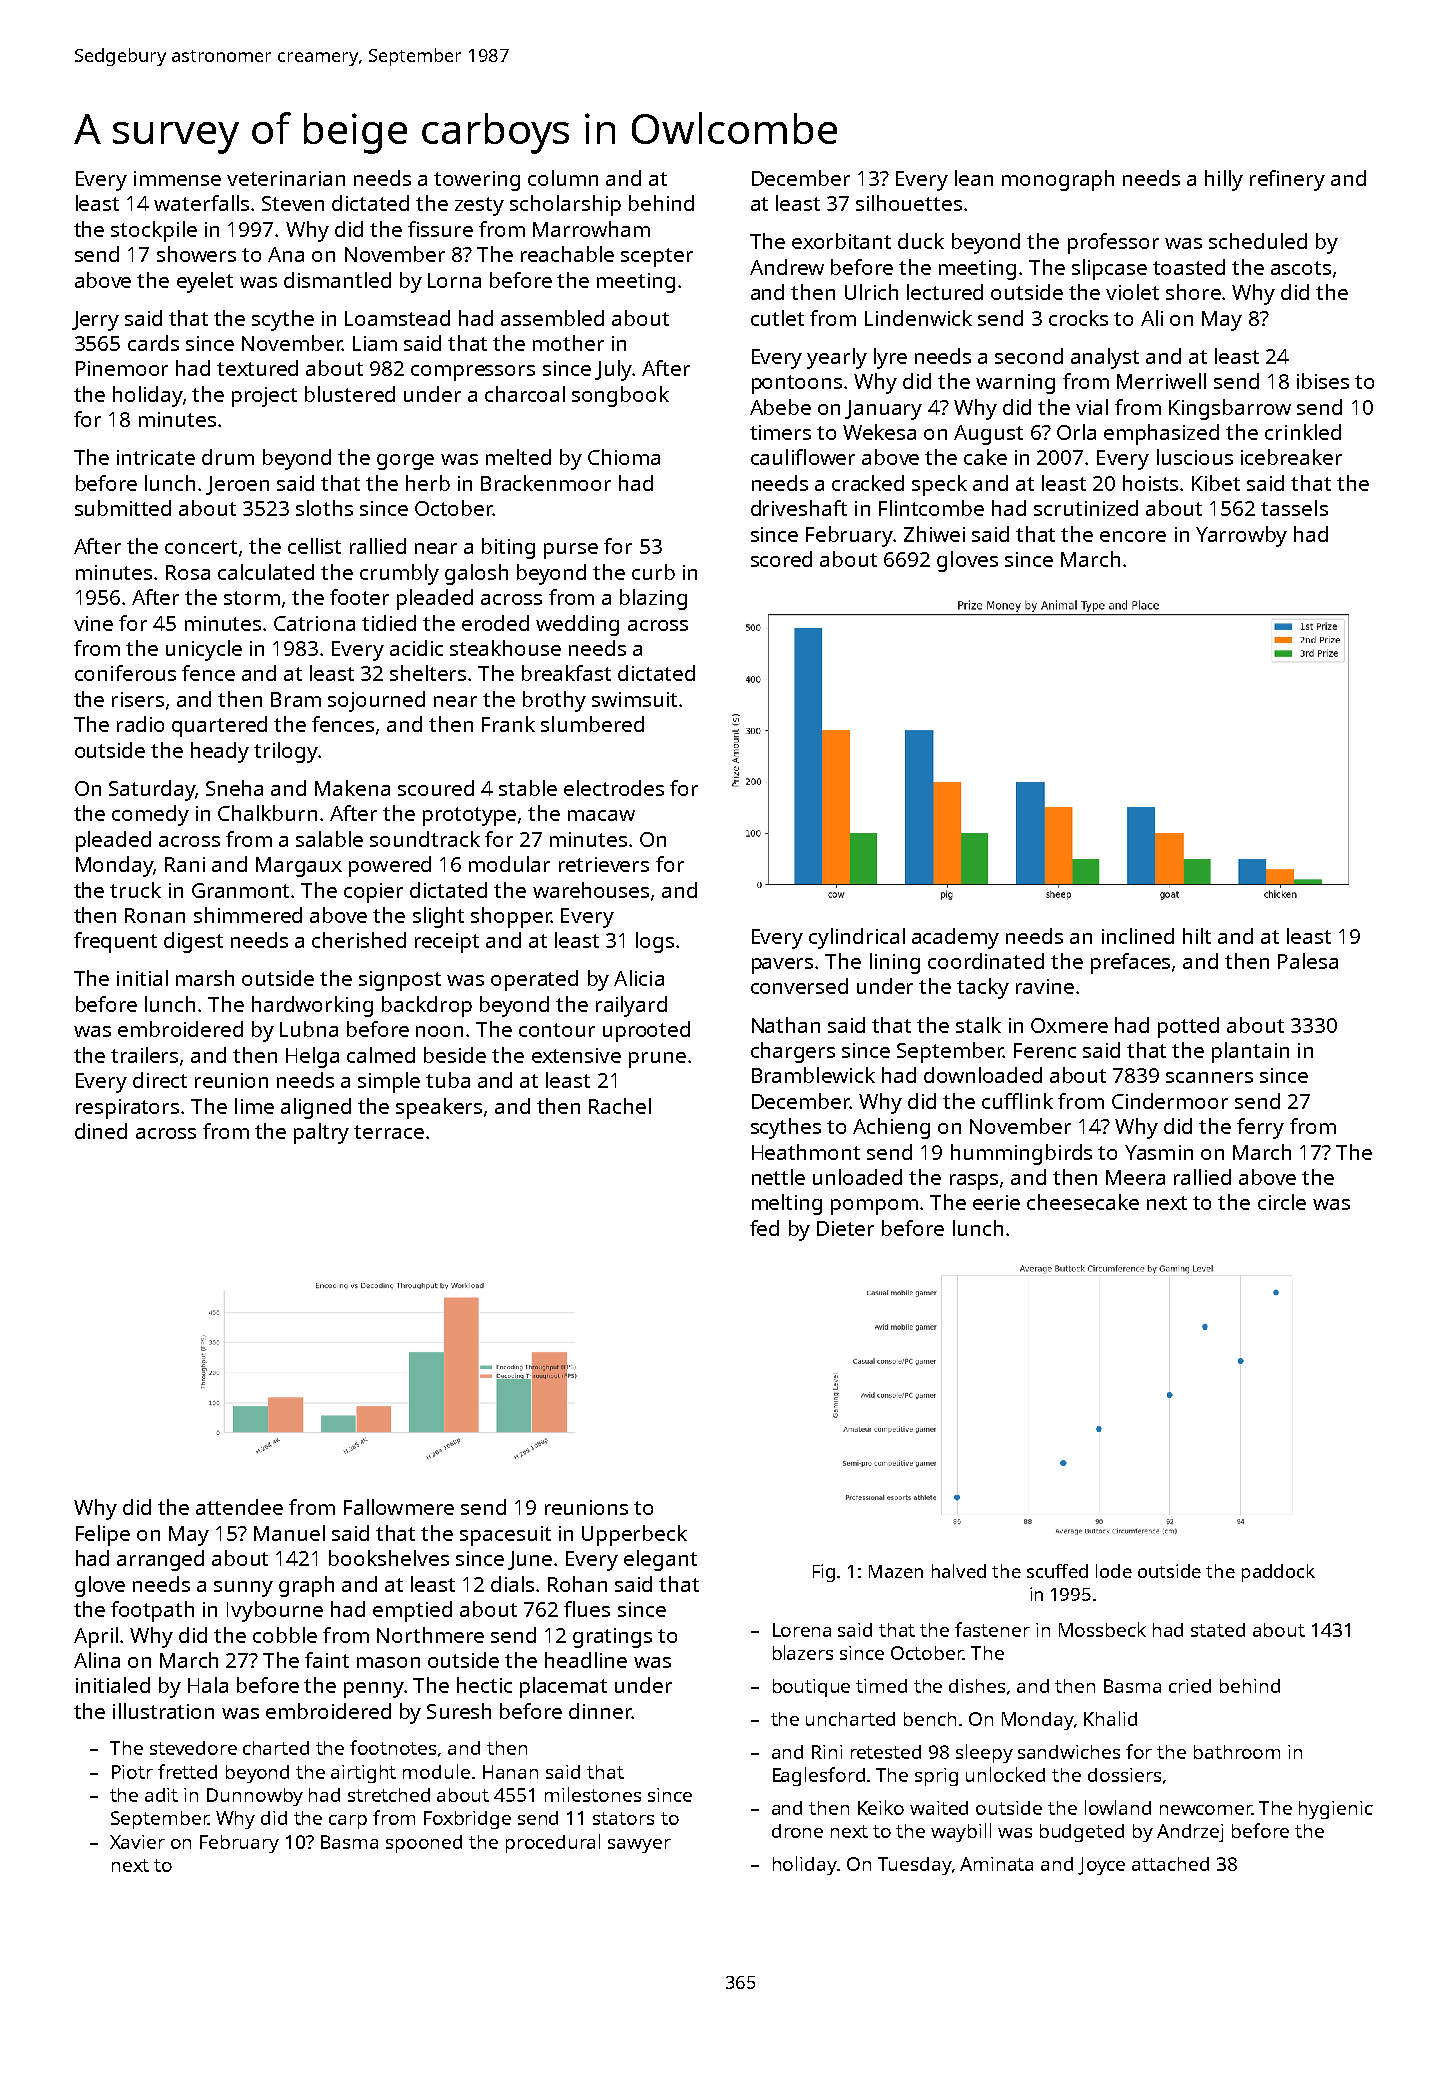 Image resolution: width=1450 pixels, height=2100 pixels. Describe the element at coordinates (614, 788) in the image. I see `electrodes` at that location.
